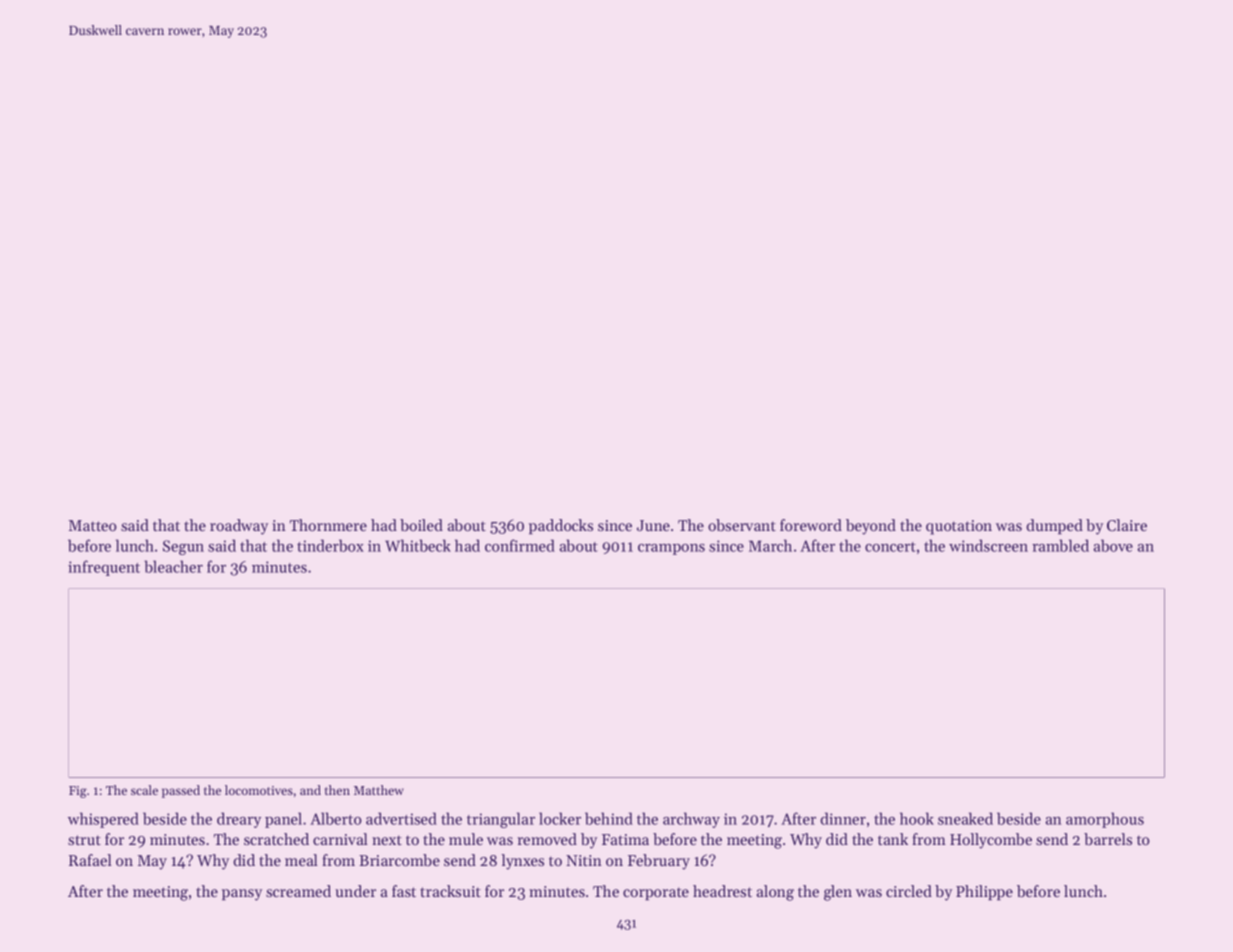 This page has height=952, width=1233. I want to click on rambled, so click(1060, 545).
